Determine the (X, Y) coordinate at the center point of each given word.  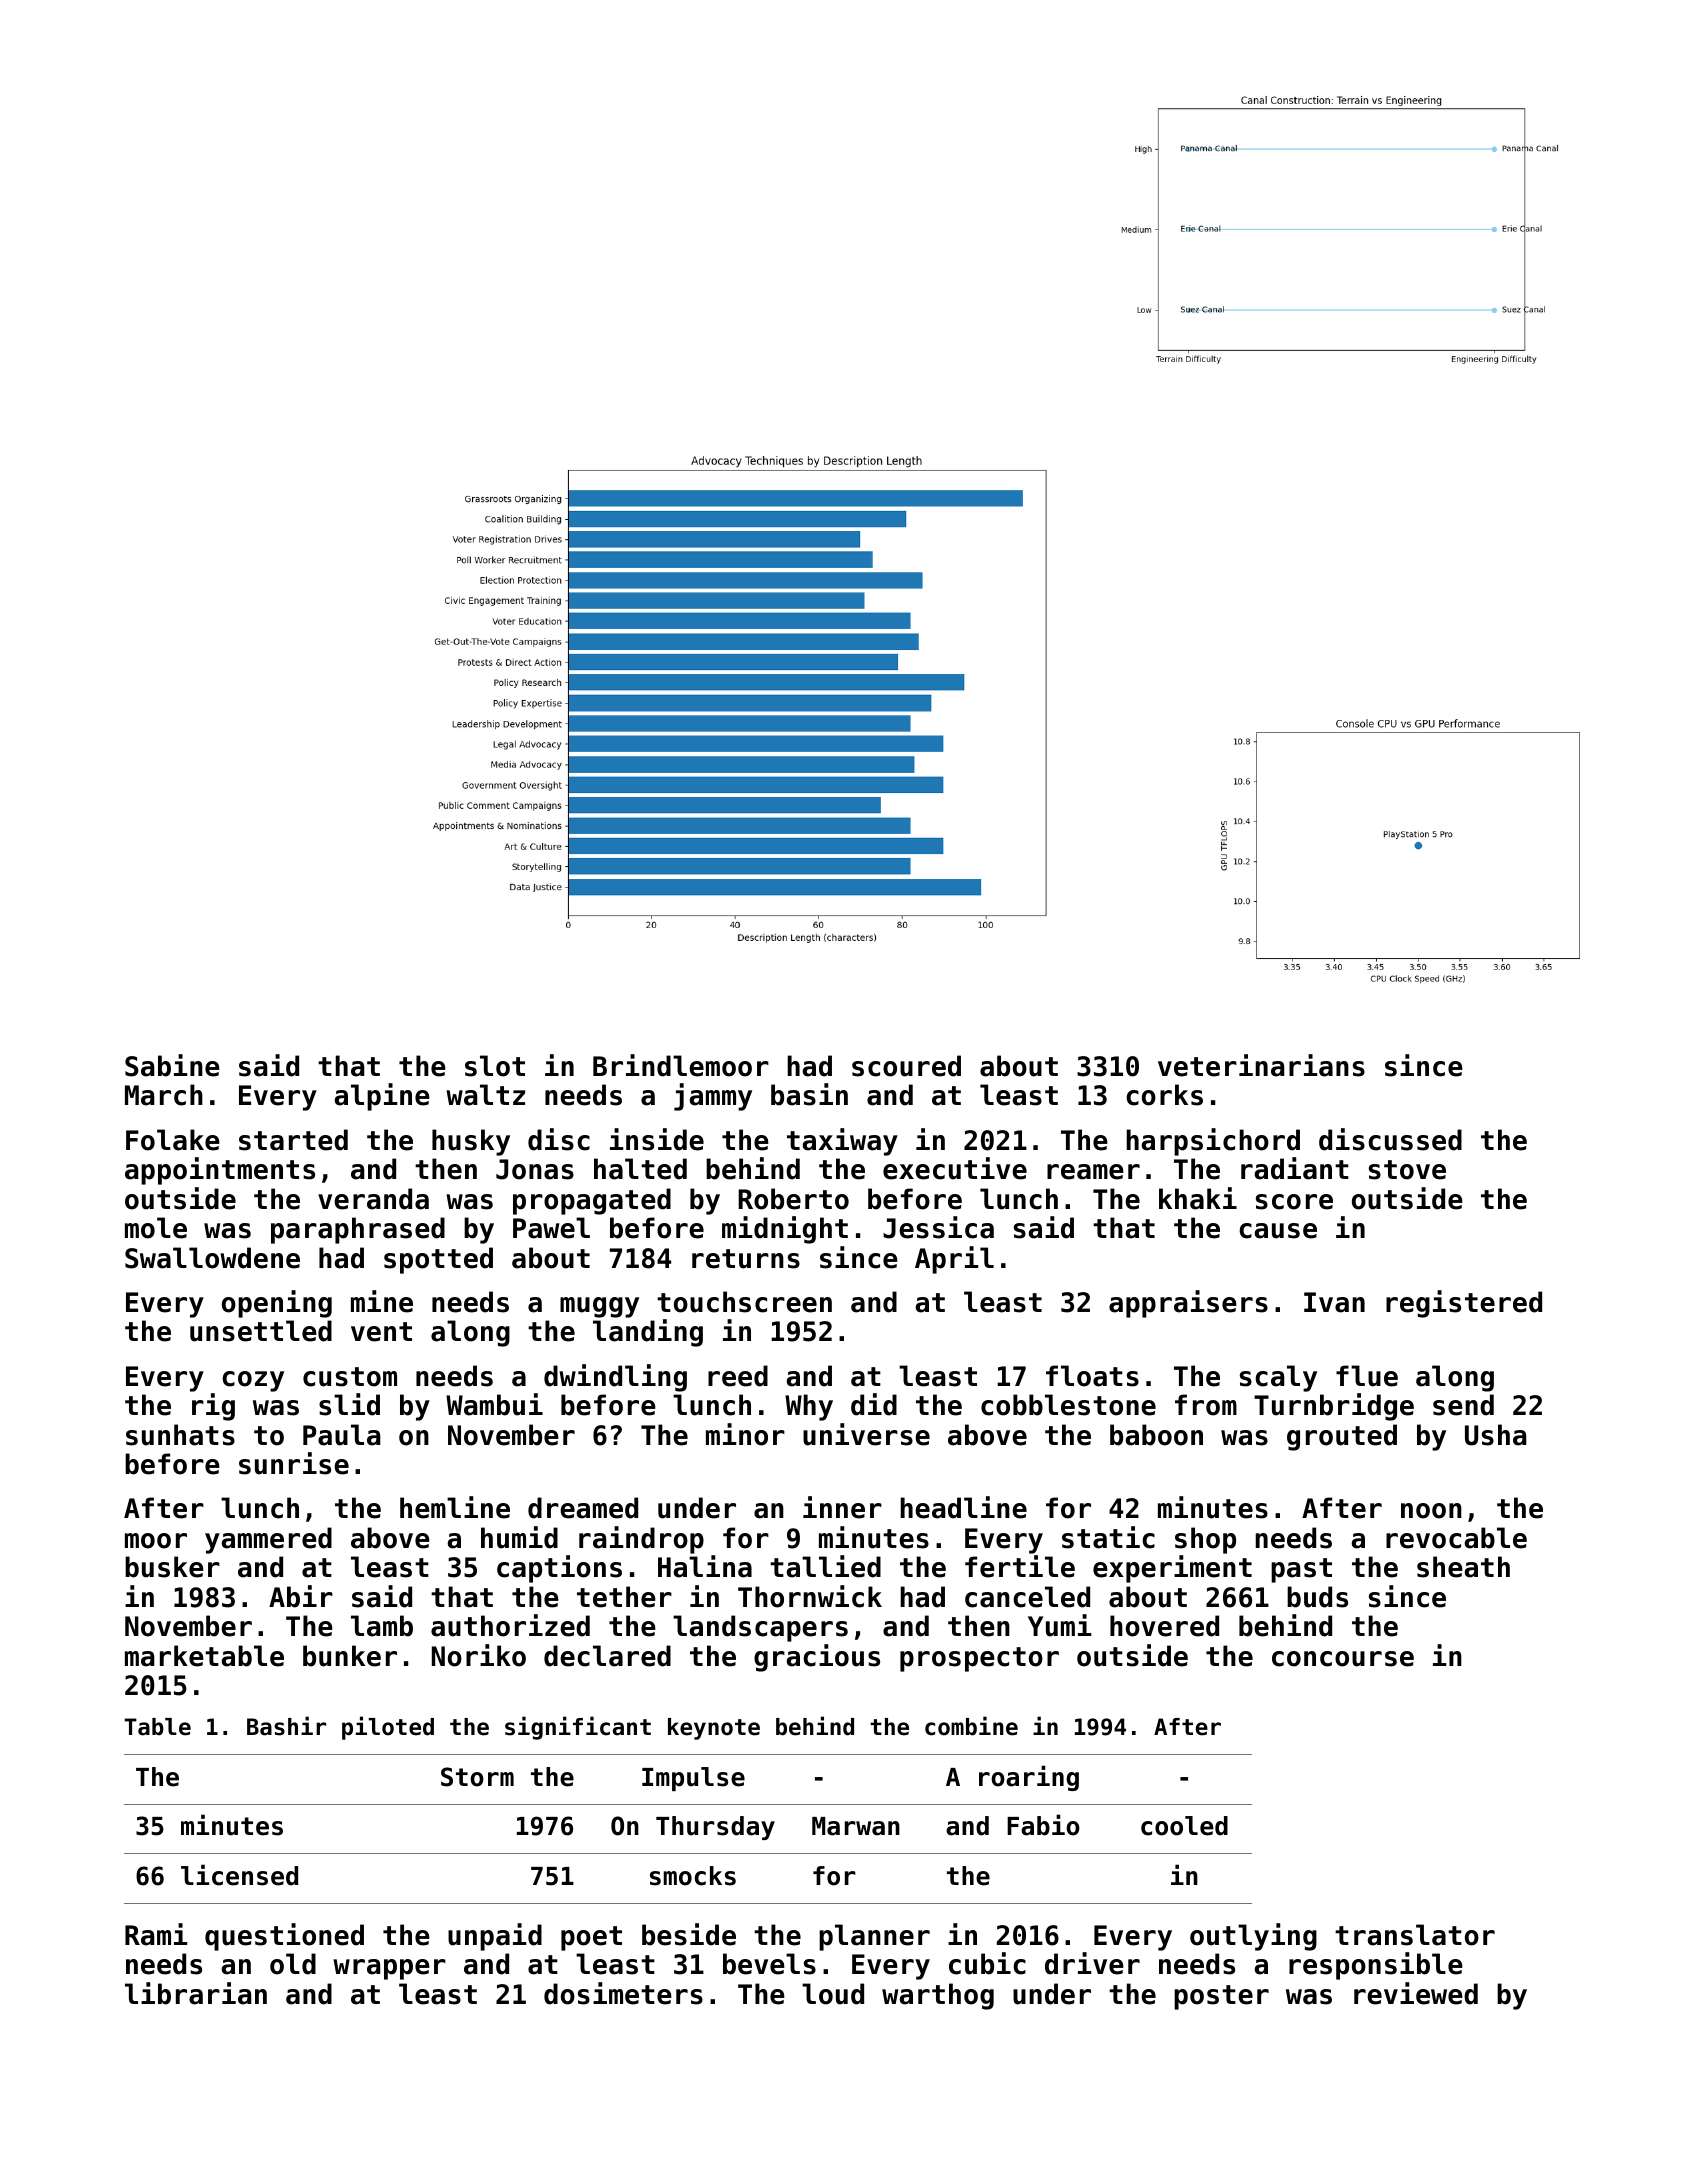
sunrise (294, 1463)
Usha (1496, 1435)
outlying (1253, 1937)
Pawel (551, 1228)
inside (657, 1139)
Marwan (856, 1826)
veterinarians (1261, 1065)
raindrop (641, 1540)
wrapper (389, 1969)
